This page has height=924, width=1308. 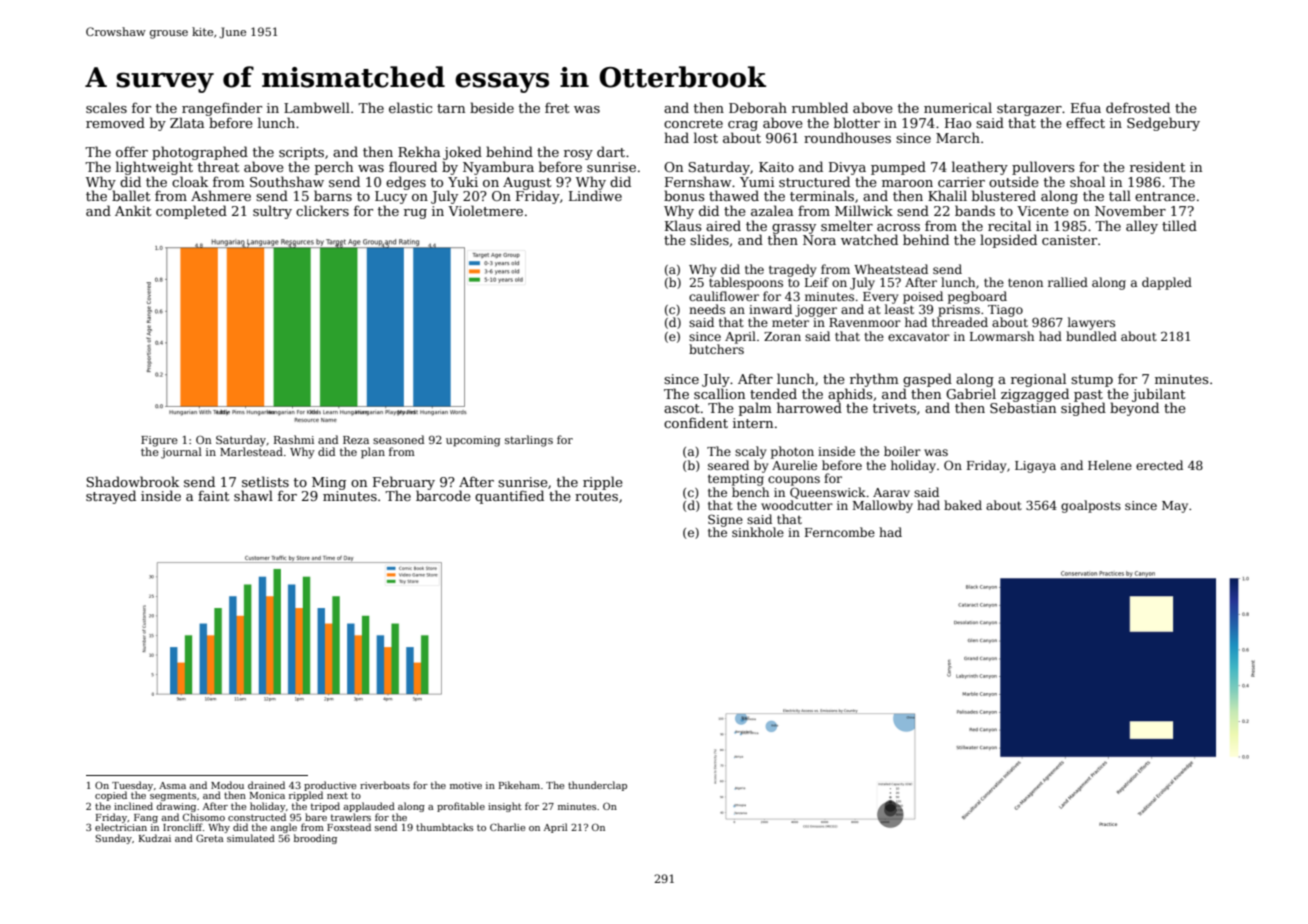 I want to click on Ferncombe, so click(x=840, y=532).
